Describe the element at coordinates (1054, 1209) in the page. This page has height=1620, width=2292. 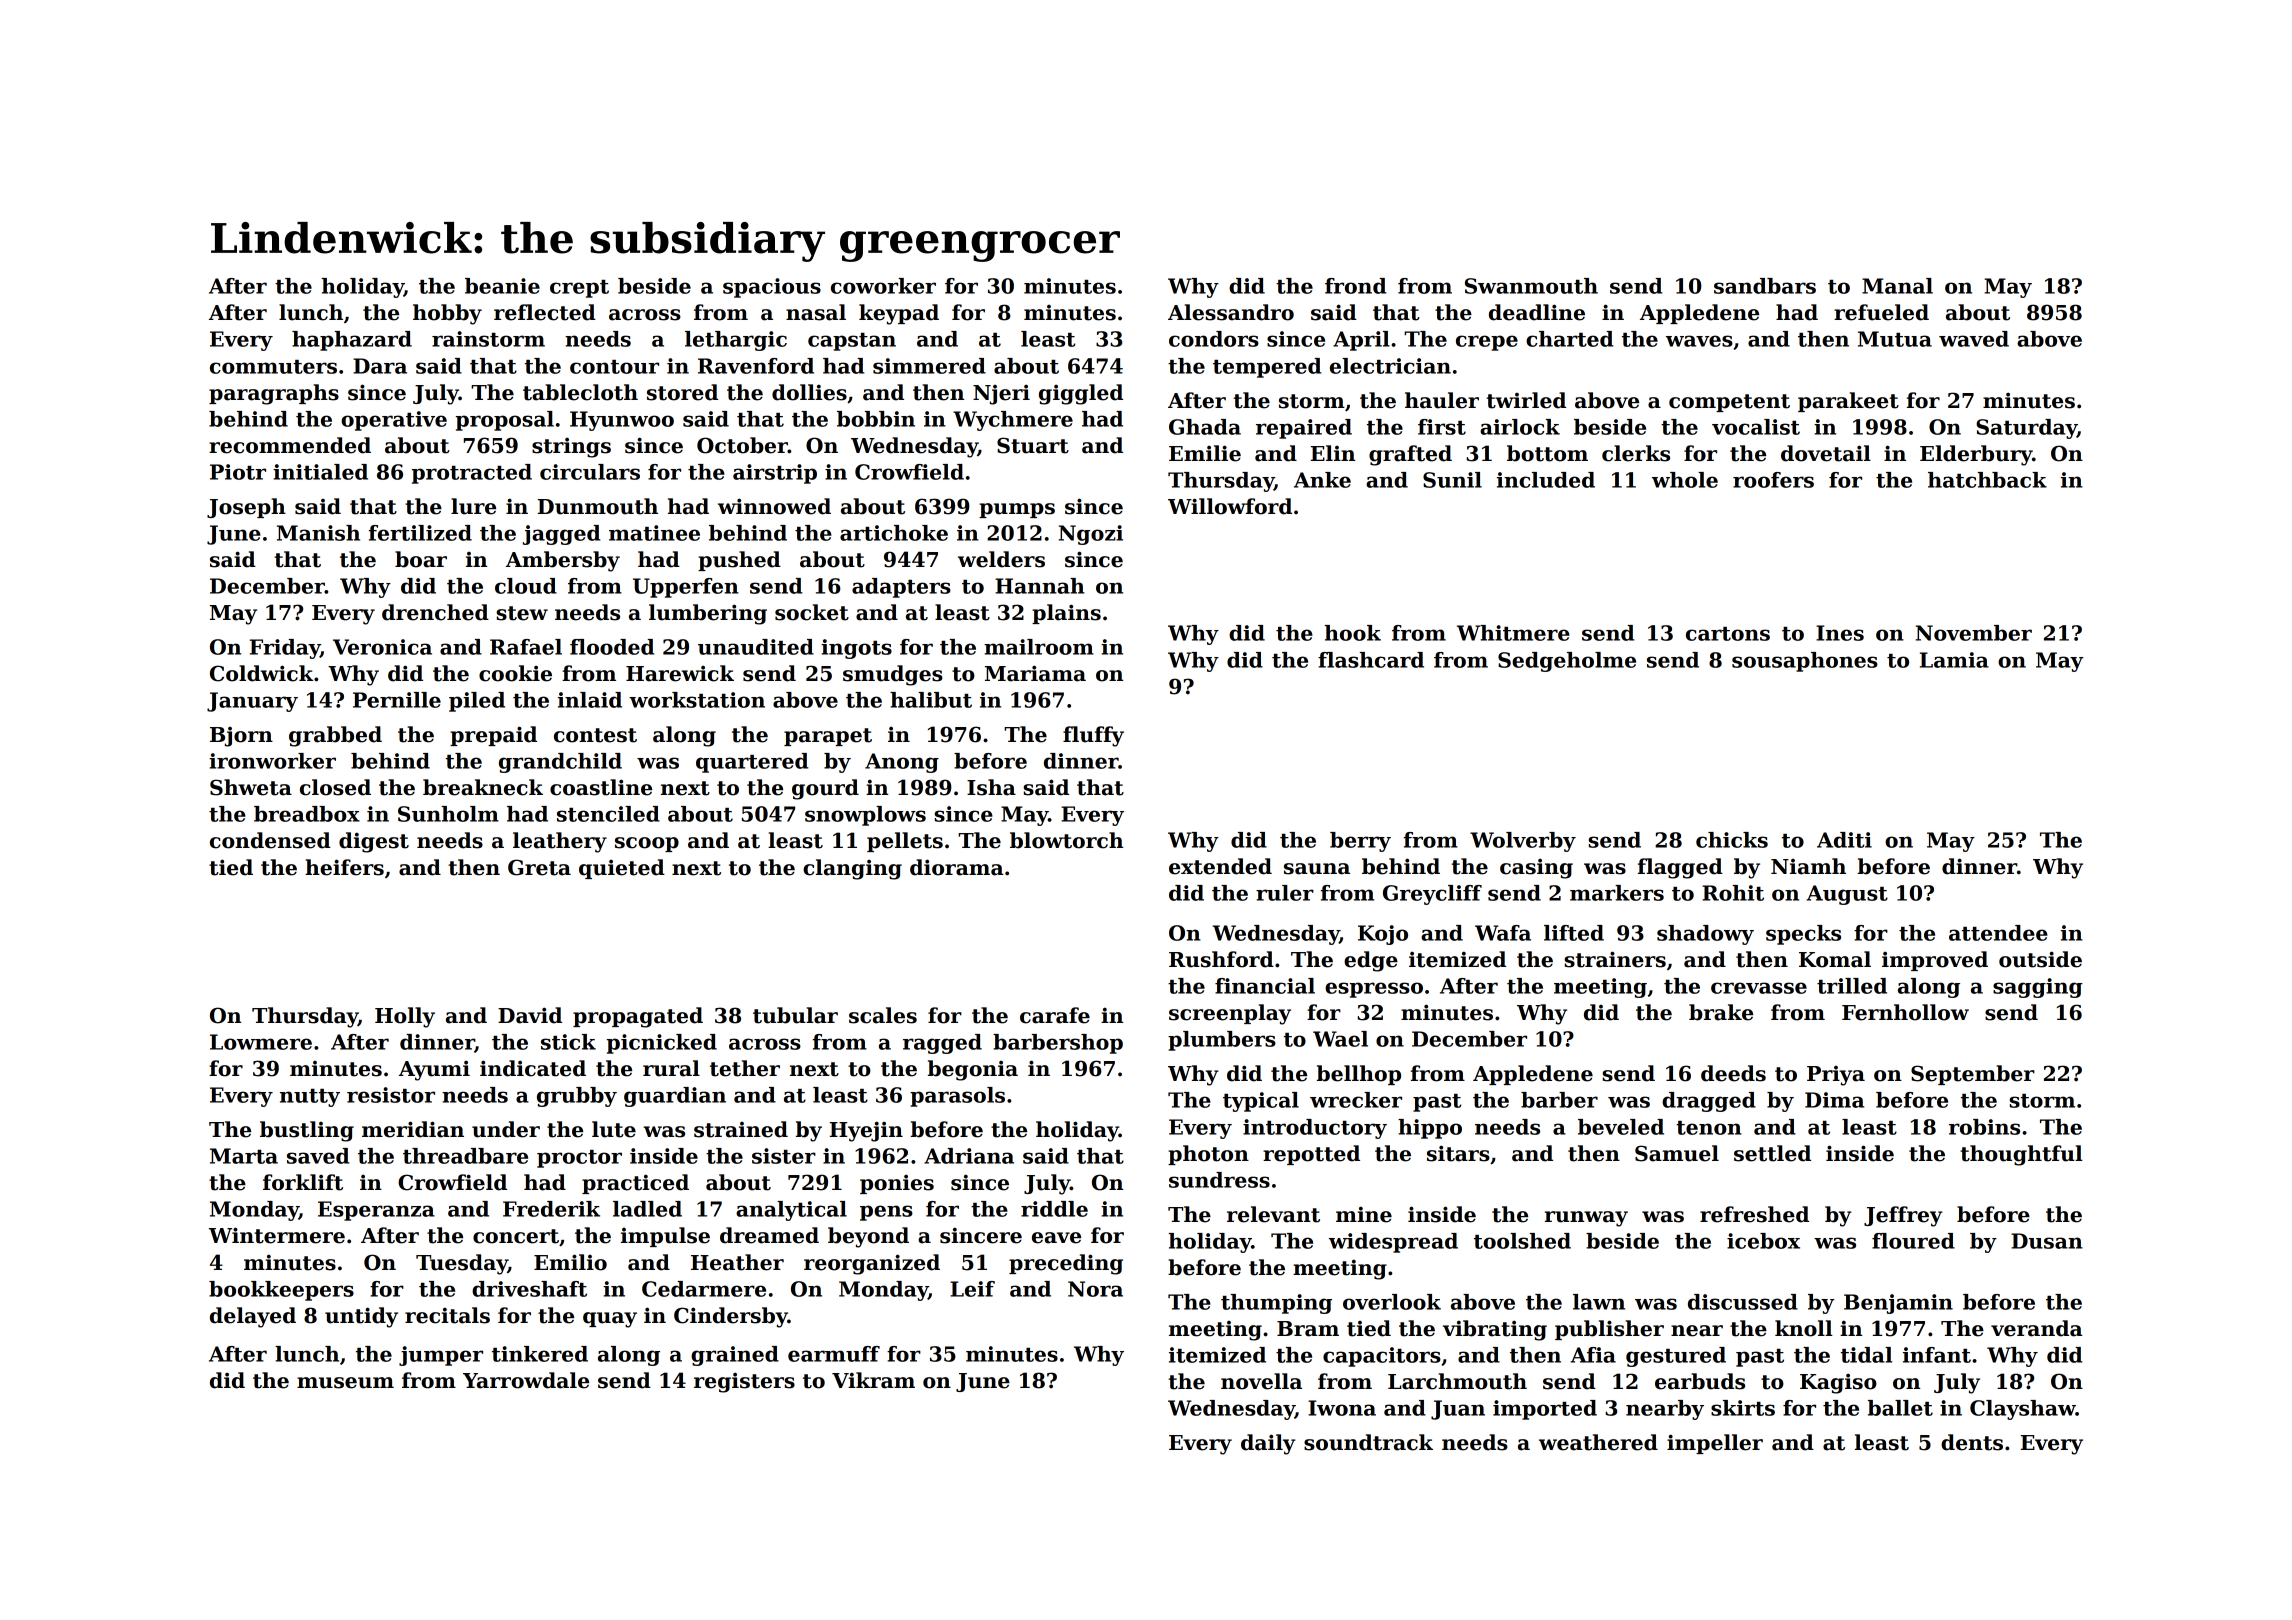
I see `riddle` at that location.
